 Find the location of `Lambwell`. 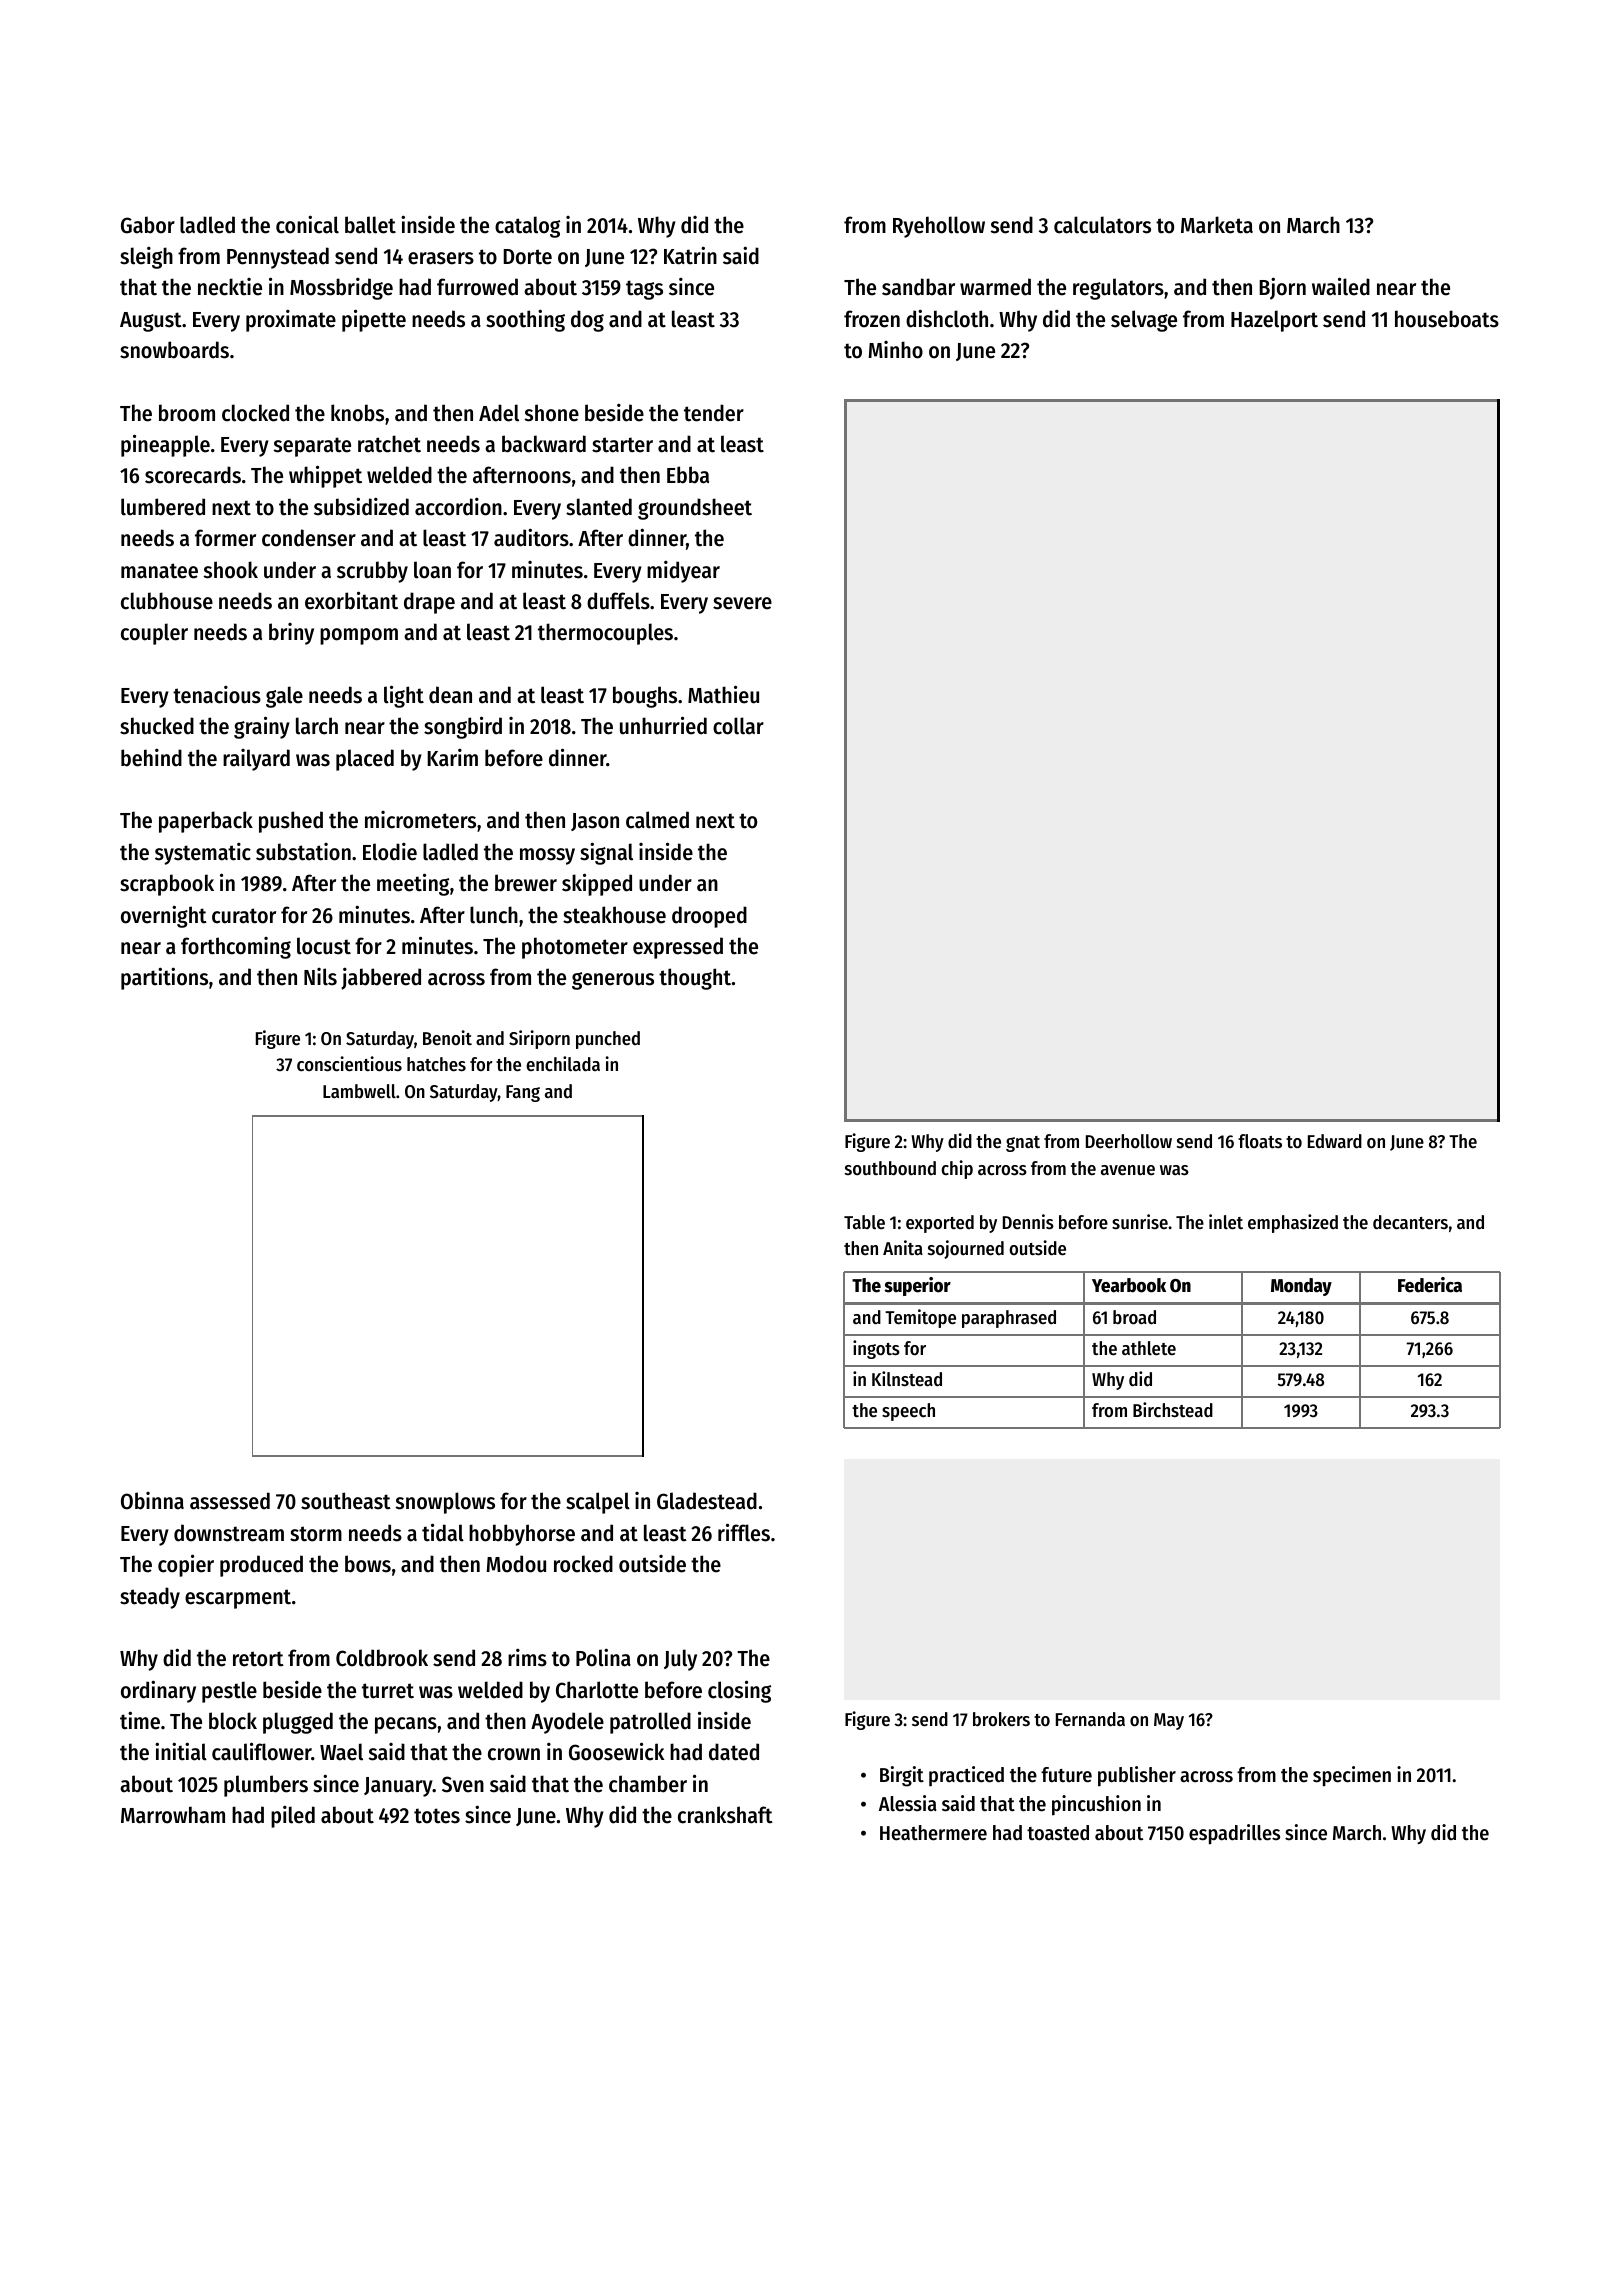

Lambwell is located at coordinates (359, 1091).
